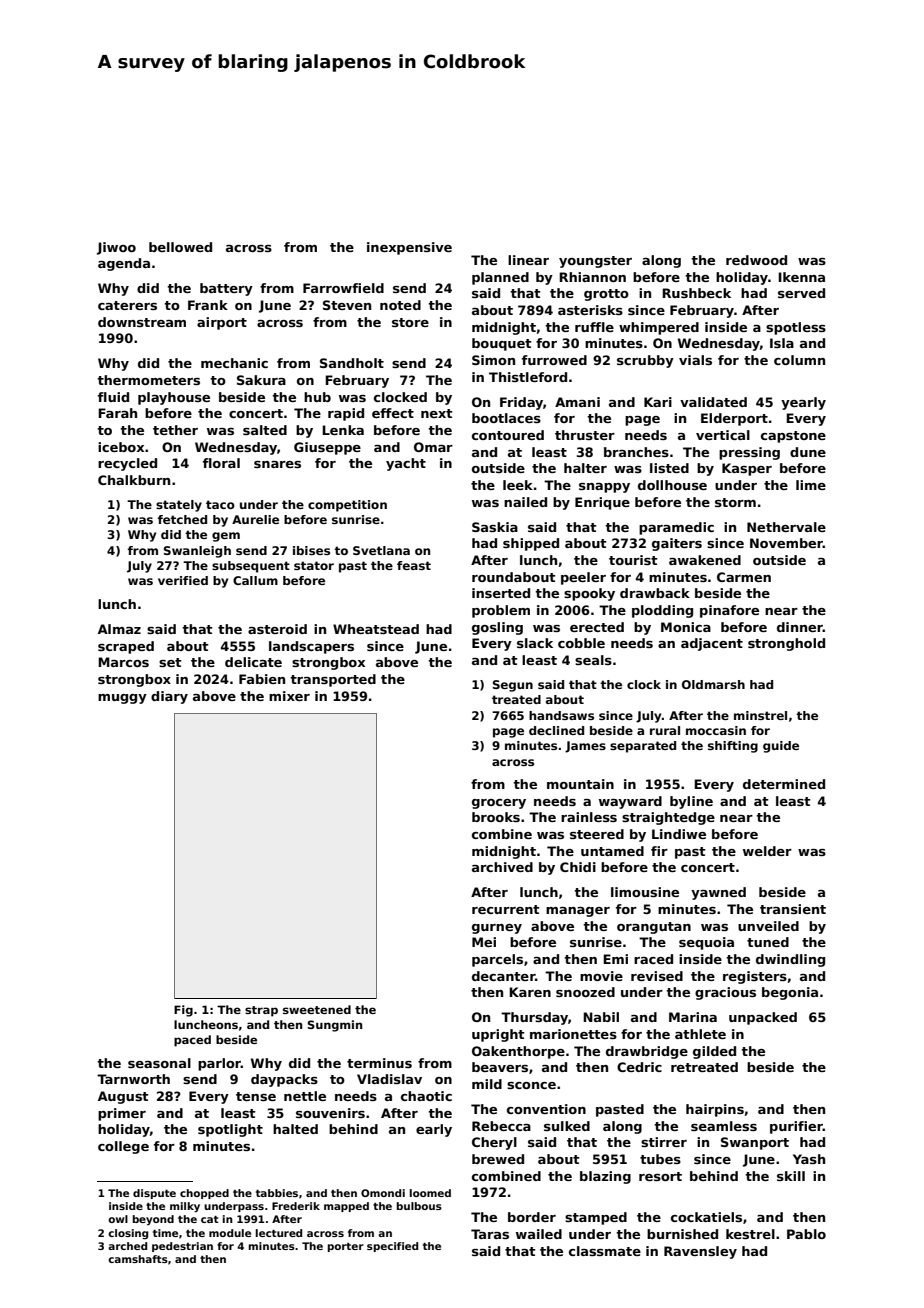 The height and width of the screenshot is (1308, 924). I want to click on icebox, so click(121, 447).
